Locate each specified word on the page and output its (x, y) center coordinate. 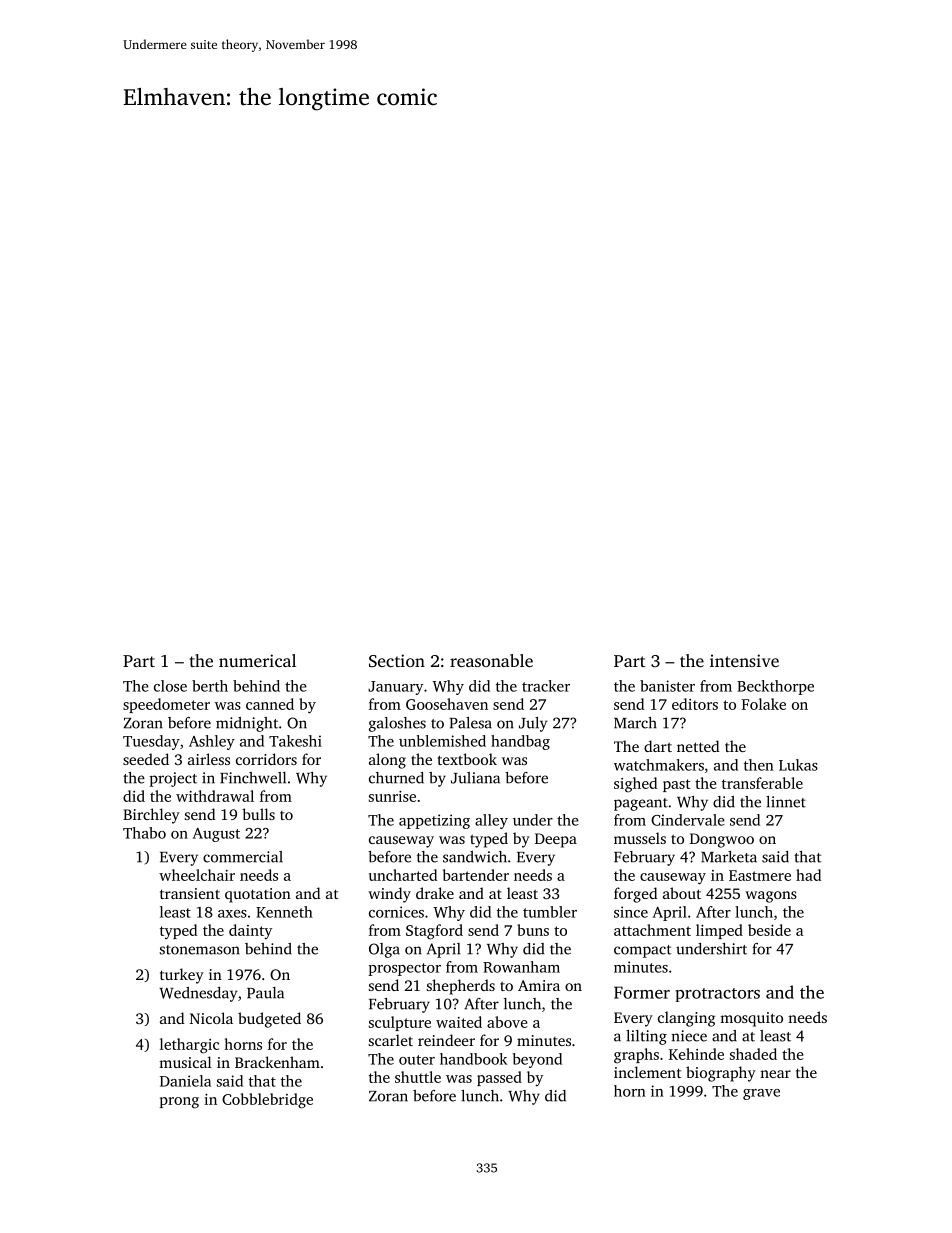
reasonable (491, 660)
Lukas (798, 765)
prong (179, 1103)
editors (695, 704)
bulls (258, 814)
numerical (257, 660)
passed (499, 1078)
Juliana (475, 778)
